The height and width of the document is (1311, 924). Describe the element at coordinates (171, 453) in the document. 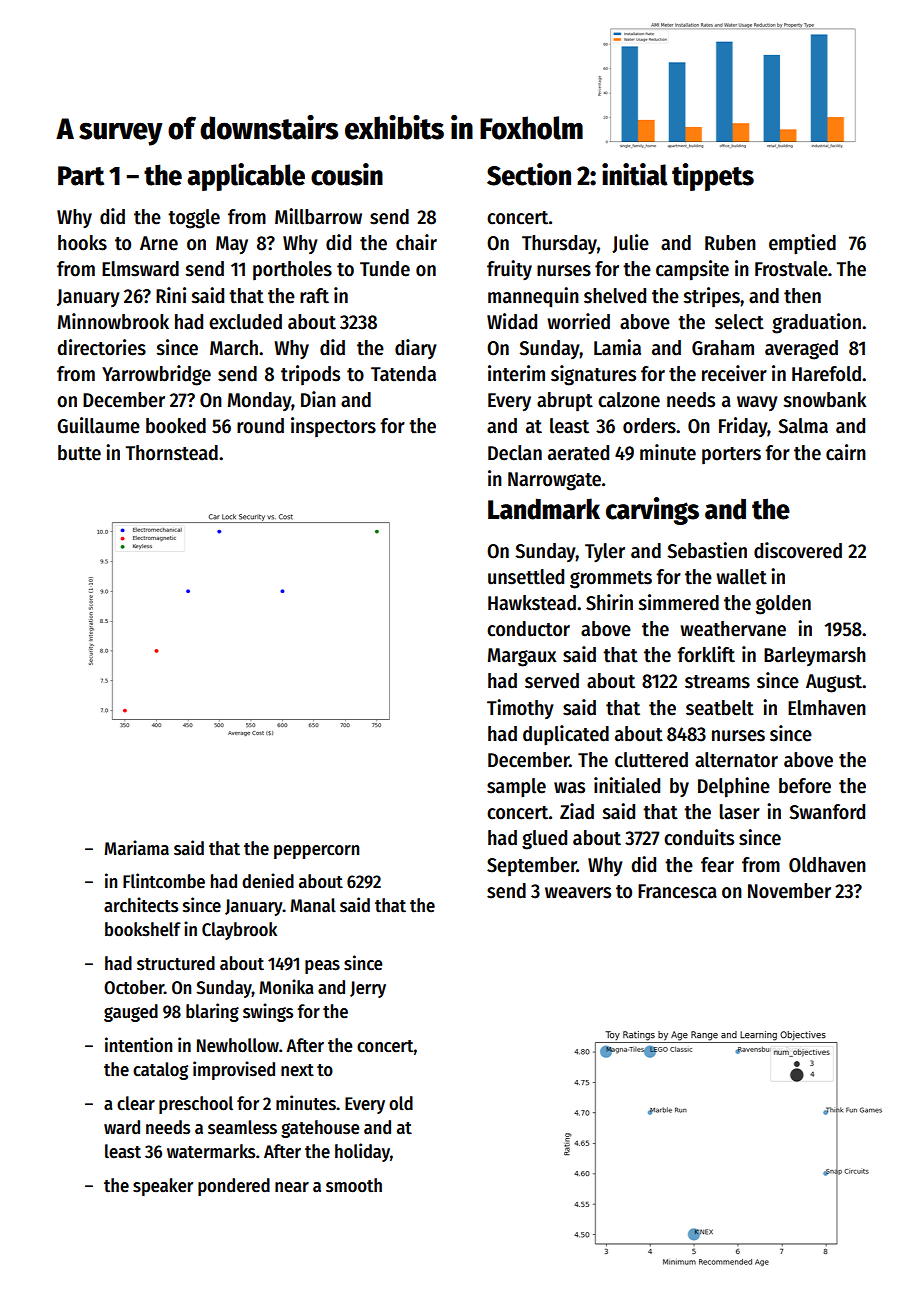

I see `Thornstead` at that location.
